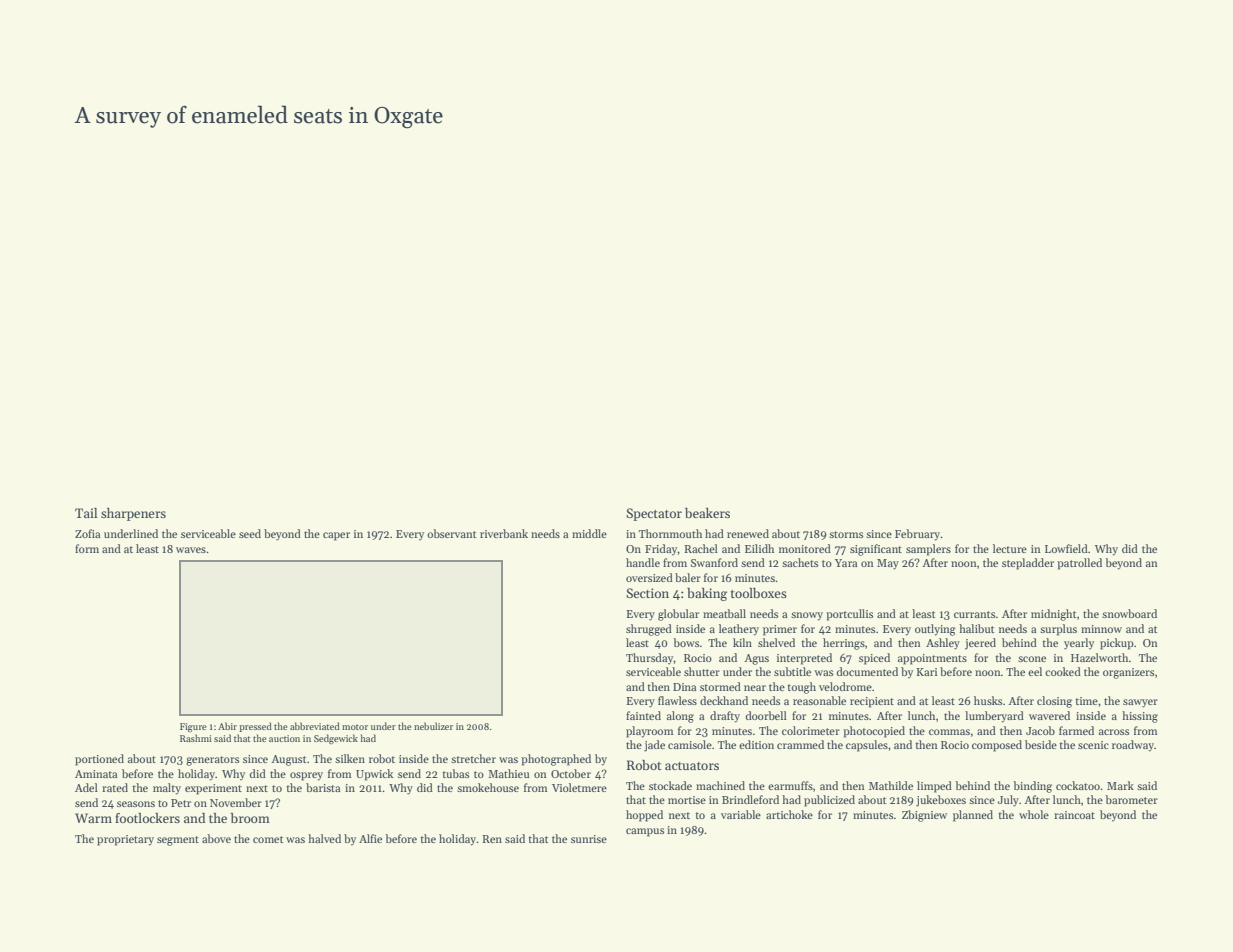  I want to click on seed, so click(250, 533).
